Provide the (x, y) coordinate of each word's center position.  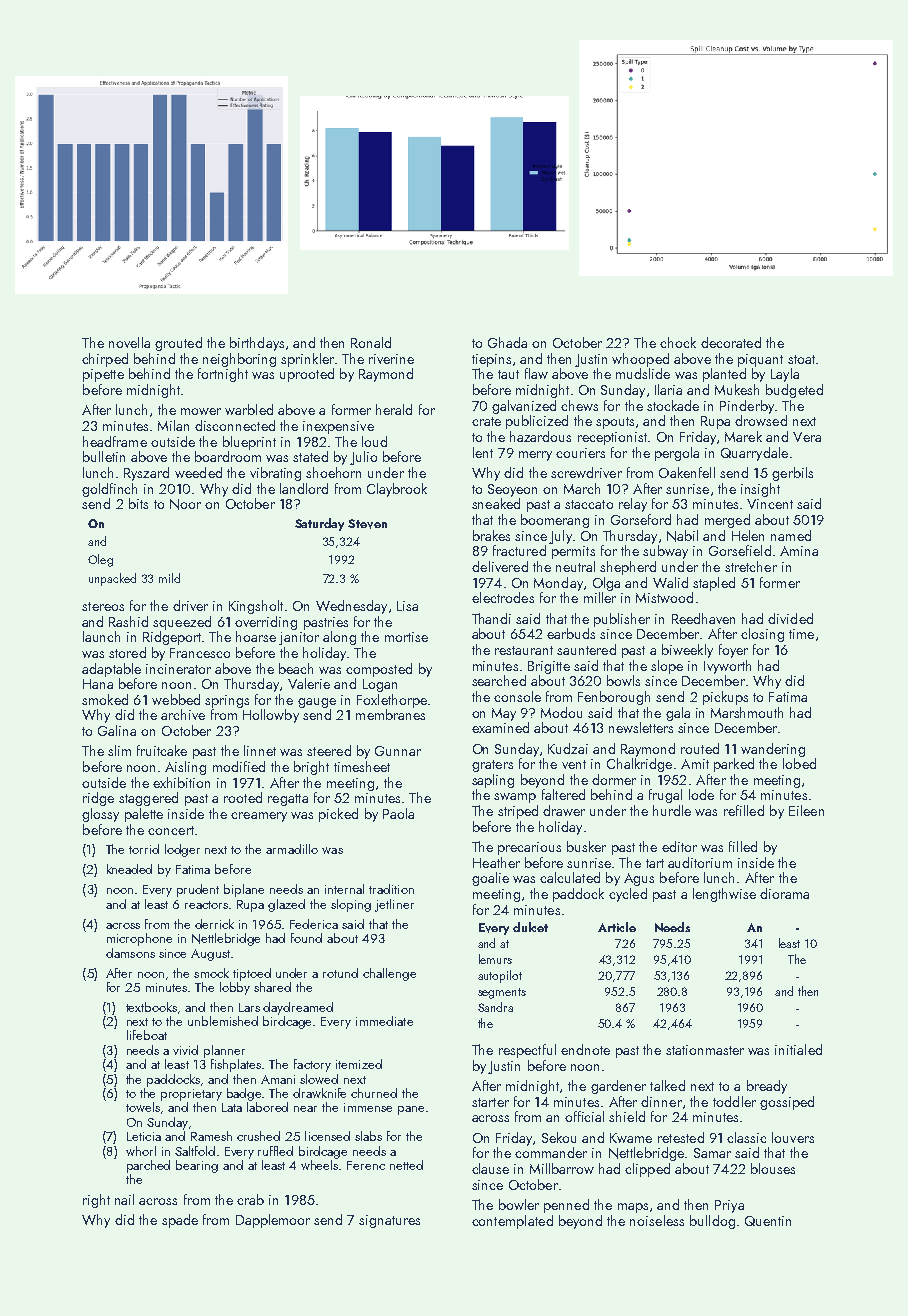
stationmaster (705, 1050)
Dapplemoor (273, 1221)
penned (566, 1206)
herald (394, 409)
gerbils (792, 474)
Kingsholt (256, 607)
